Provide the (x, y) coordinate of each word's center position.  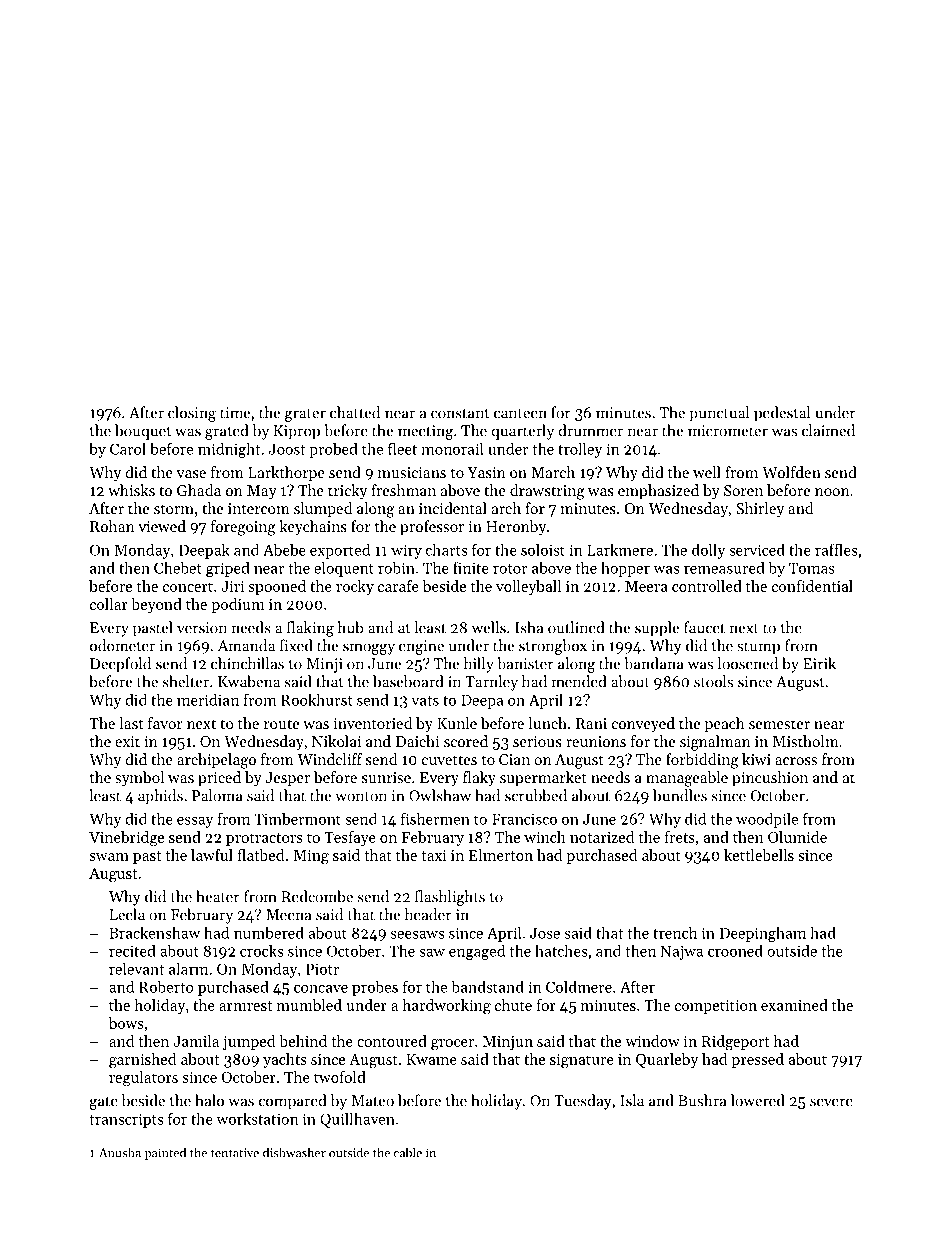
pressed (758, 1060)
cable (408, 1152)
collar (109, 604)
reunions (596, 741)
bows (126, 1023)
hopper (625, 569)
